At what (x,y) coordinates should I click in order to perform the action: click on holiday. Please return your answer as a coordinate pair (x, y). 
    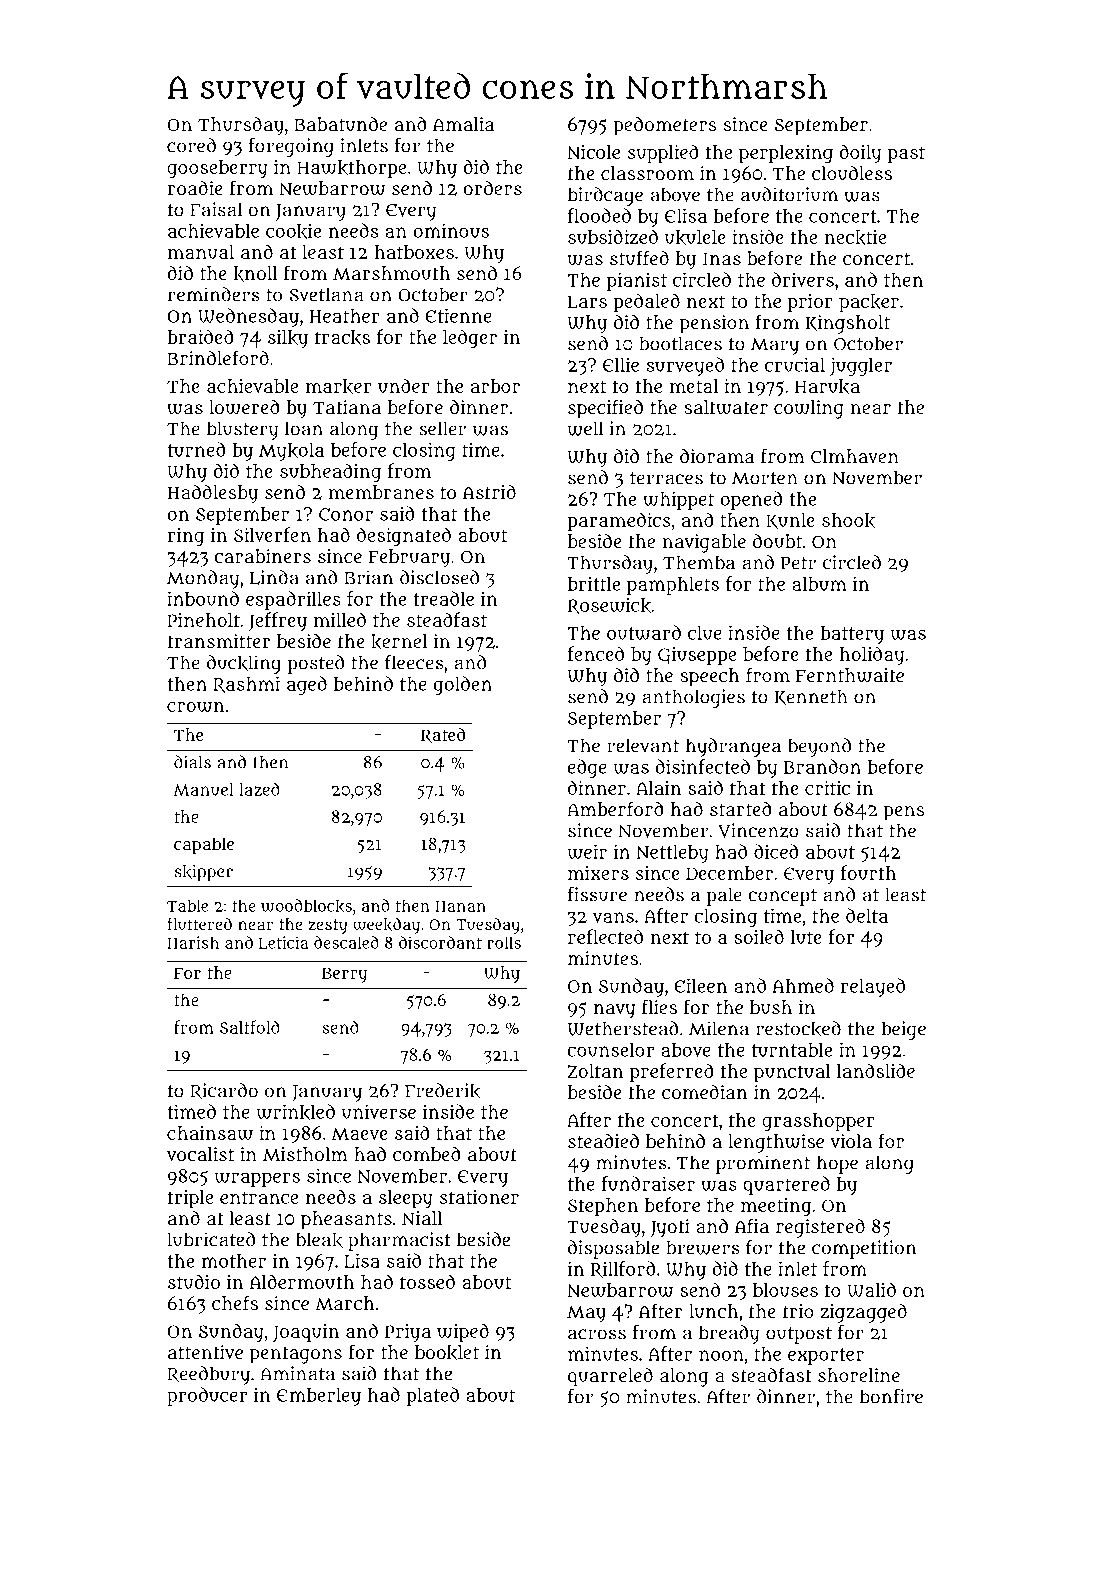
    Looking at the image, I should click on (872, 655).
